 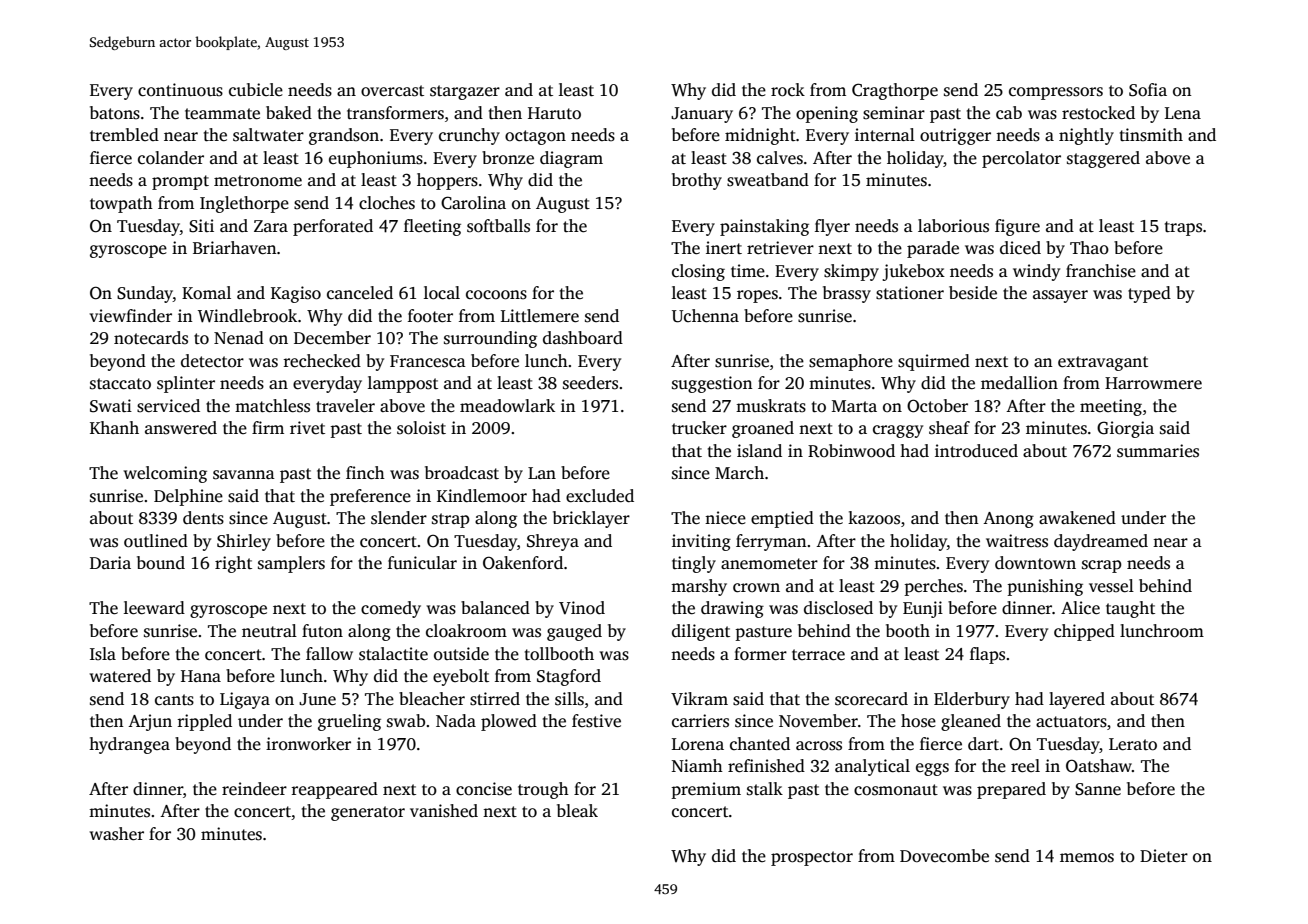 What do you see at coordinates (1103, 159) in the screenshot?
I see `staggered` at bounding box center [1103, 159].
